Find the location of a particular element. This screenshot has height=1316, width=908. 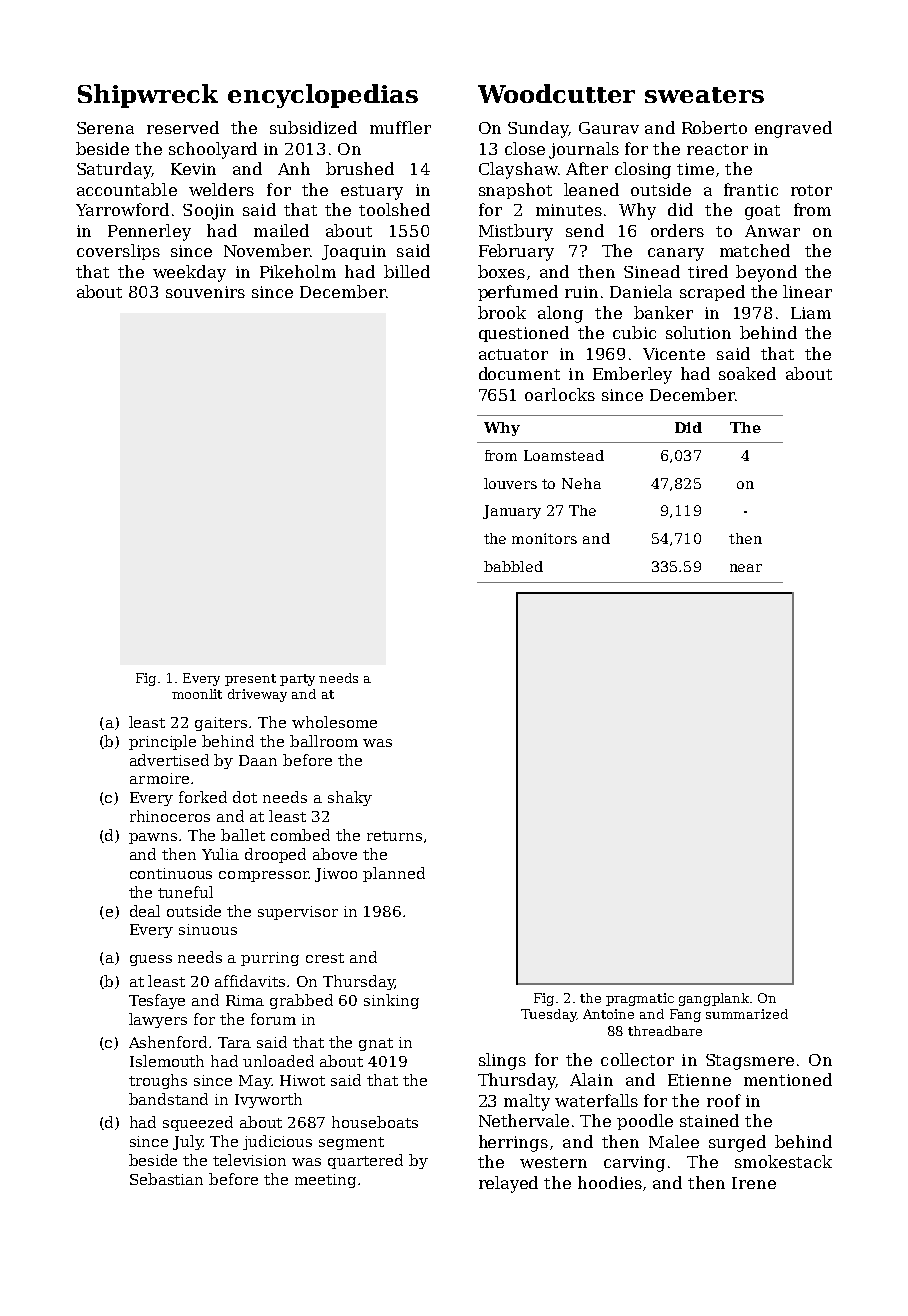

wholesome is located at coordinates (334, 722).
